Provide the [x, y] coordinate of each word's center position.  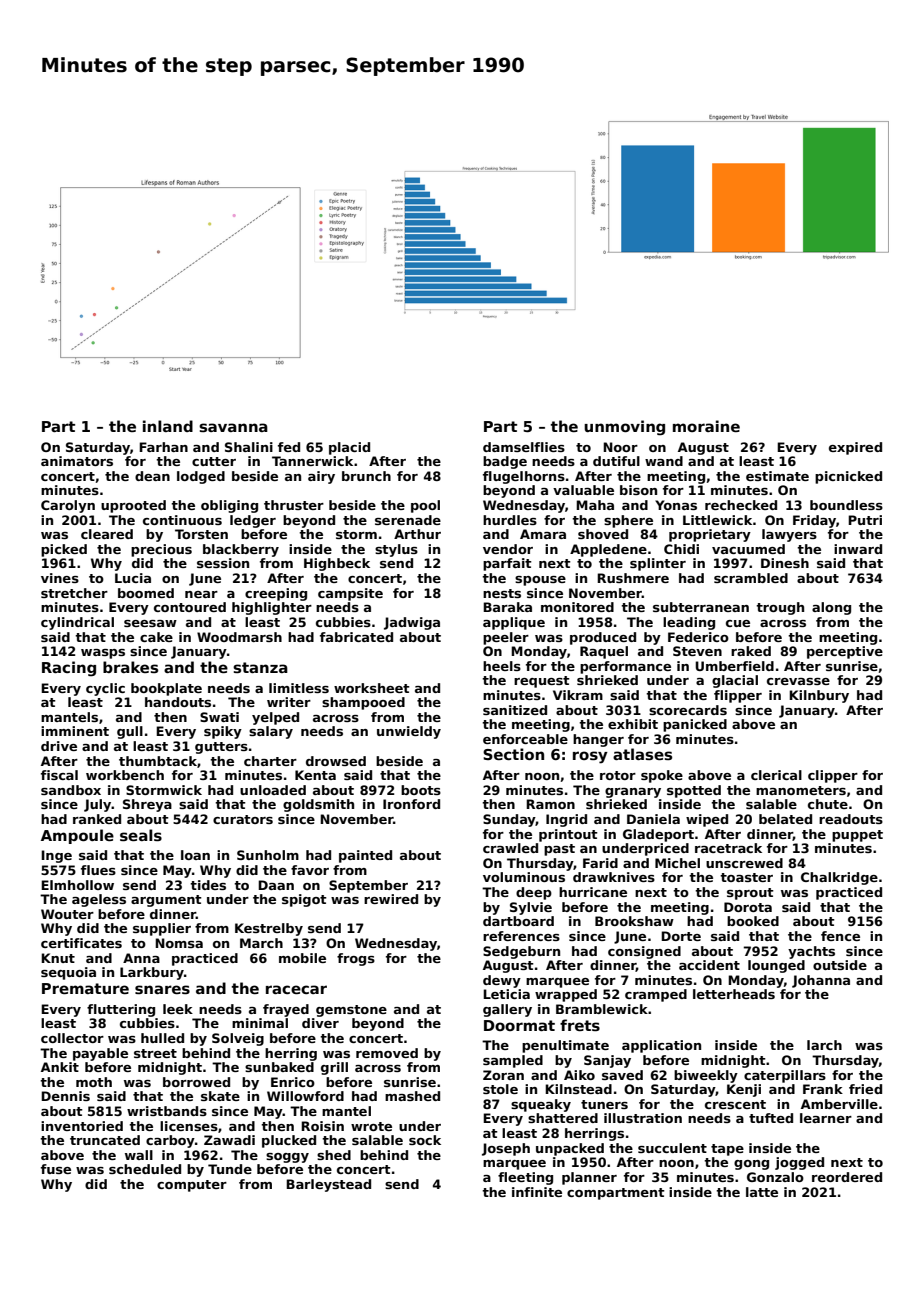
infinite [537, 1192]
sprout [750, 894]
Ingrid [566, 820]
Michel [677, 863]
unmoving [624, 428]
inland [168, 426]
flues [98, 870]
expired [855, 448]
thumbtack [158, 761]
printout [568, 835]
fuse [56, 1169]
